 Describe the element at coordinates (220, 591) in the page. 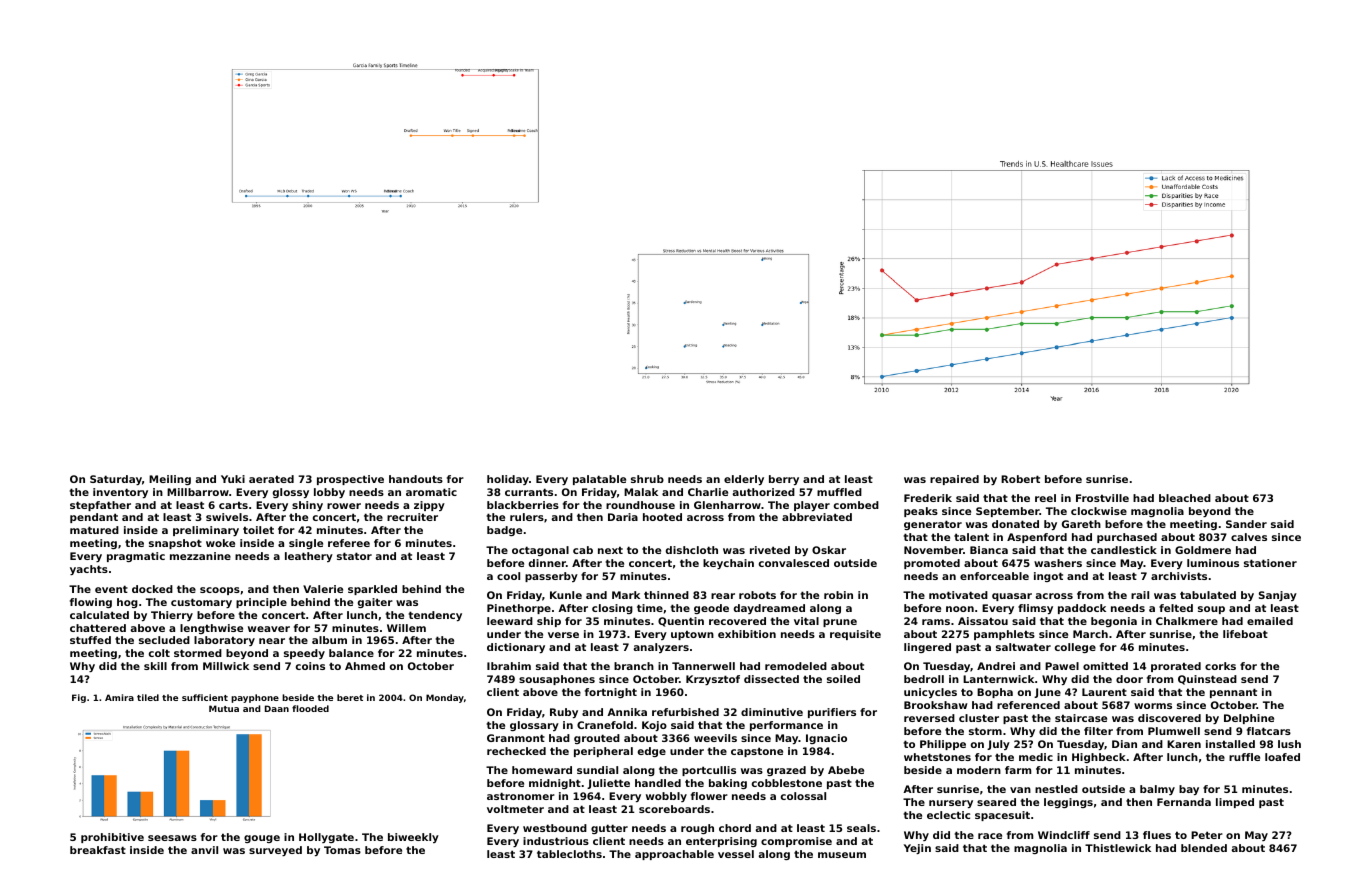

I see `scoops` at that location.
